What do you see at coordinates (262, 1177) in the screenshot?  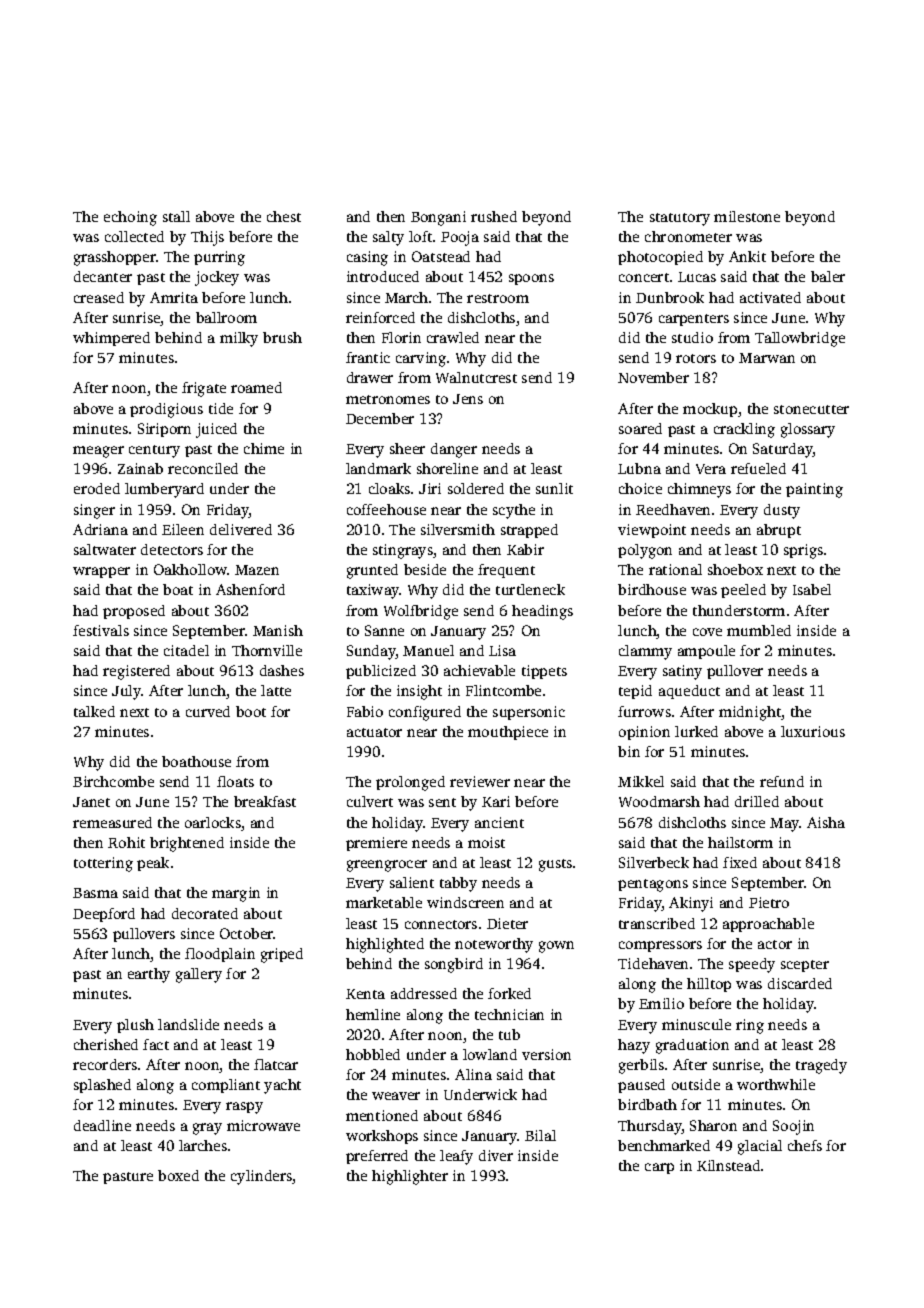 I see `cylinders` at bounding box center [262, 1177].
